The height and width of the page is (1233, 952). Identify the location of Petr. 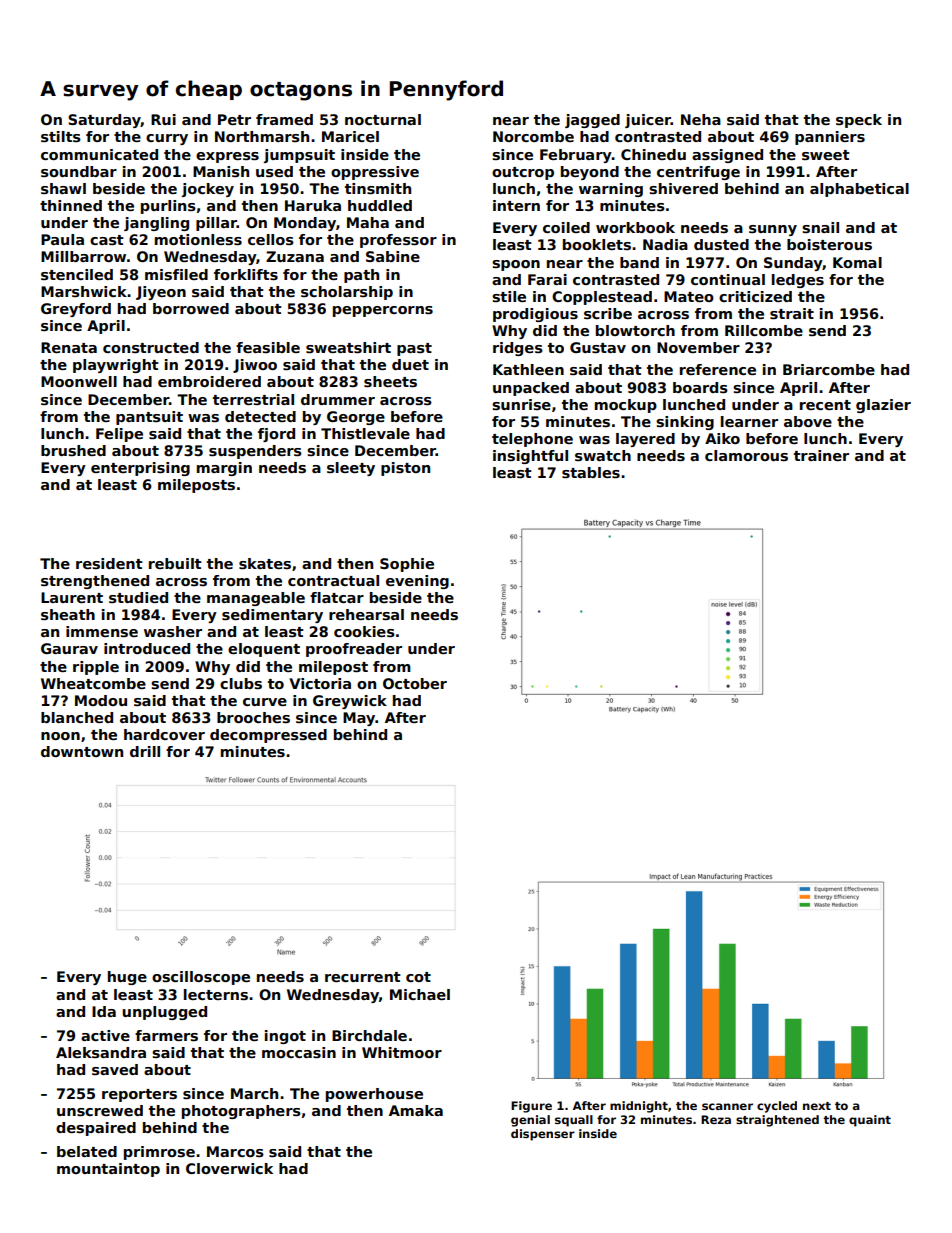
(234, 119).
